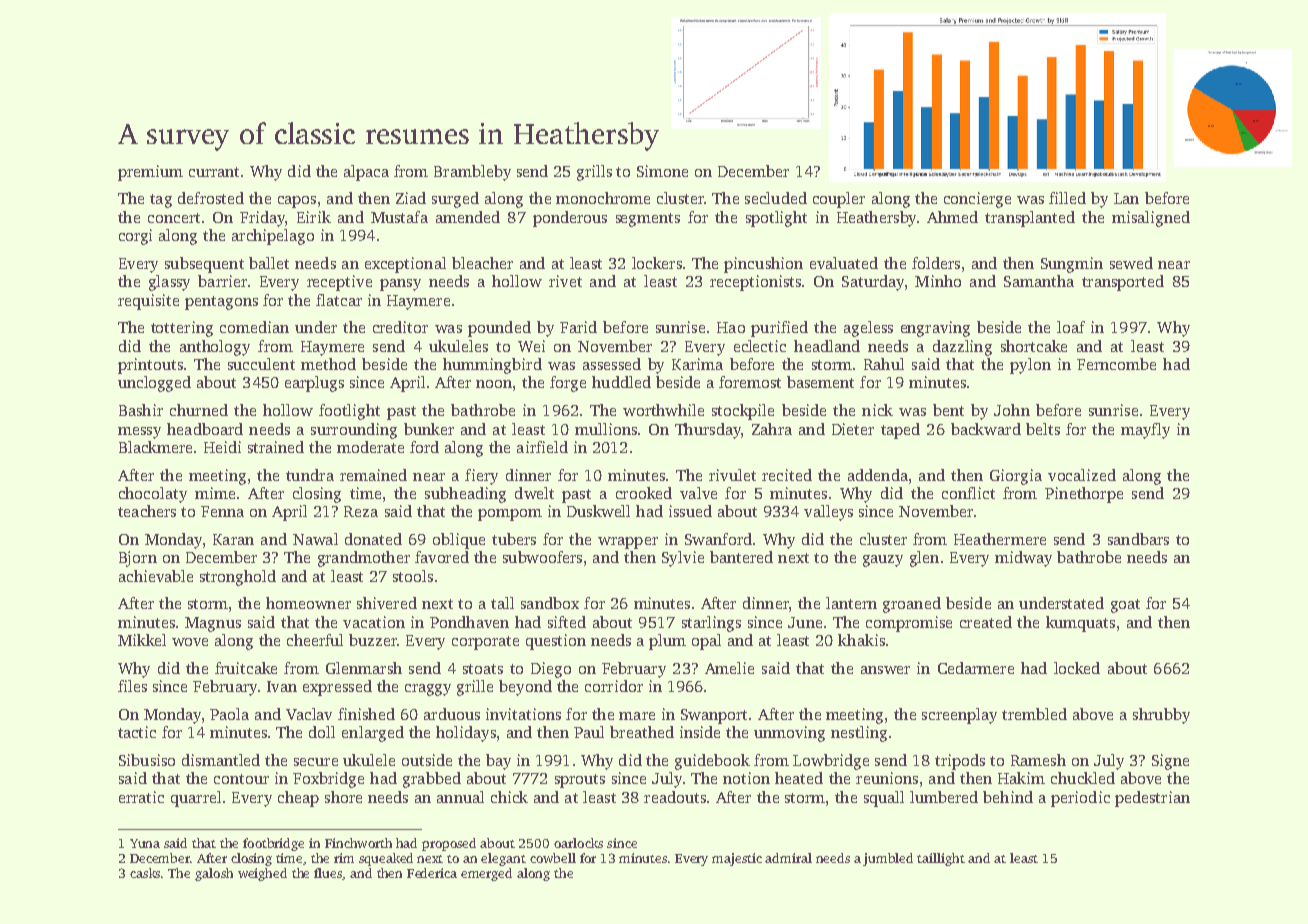  What do you see at coordinates (1023, 559) in the page?
I see `midway` at bounding box center [1023, 559].
